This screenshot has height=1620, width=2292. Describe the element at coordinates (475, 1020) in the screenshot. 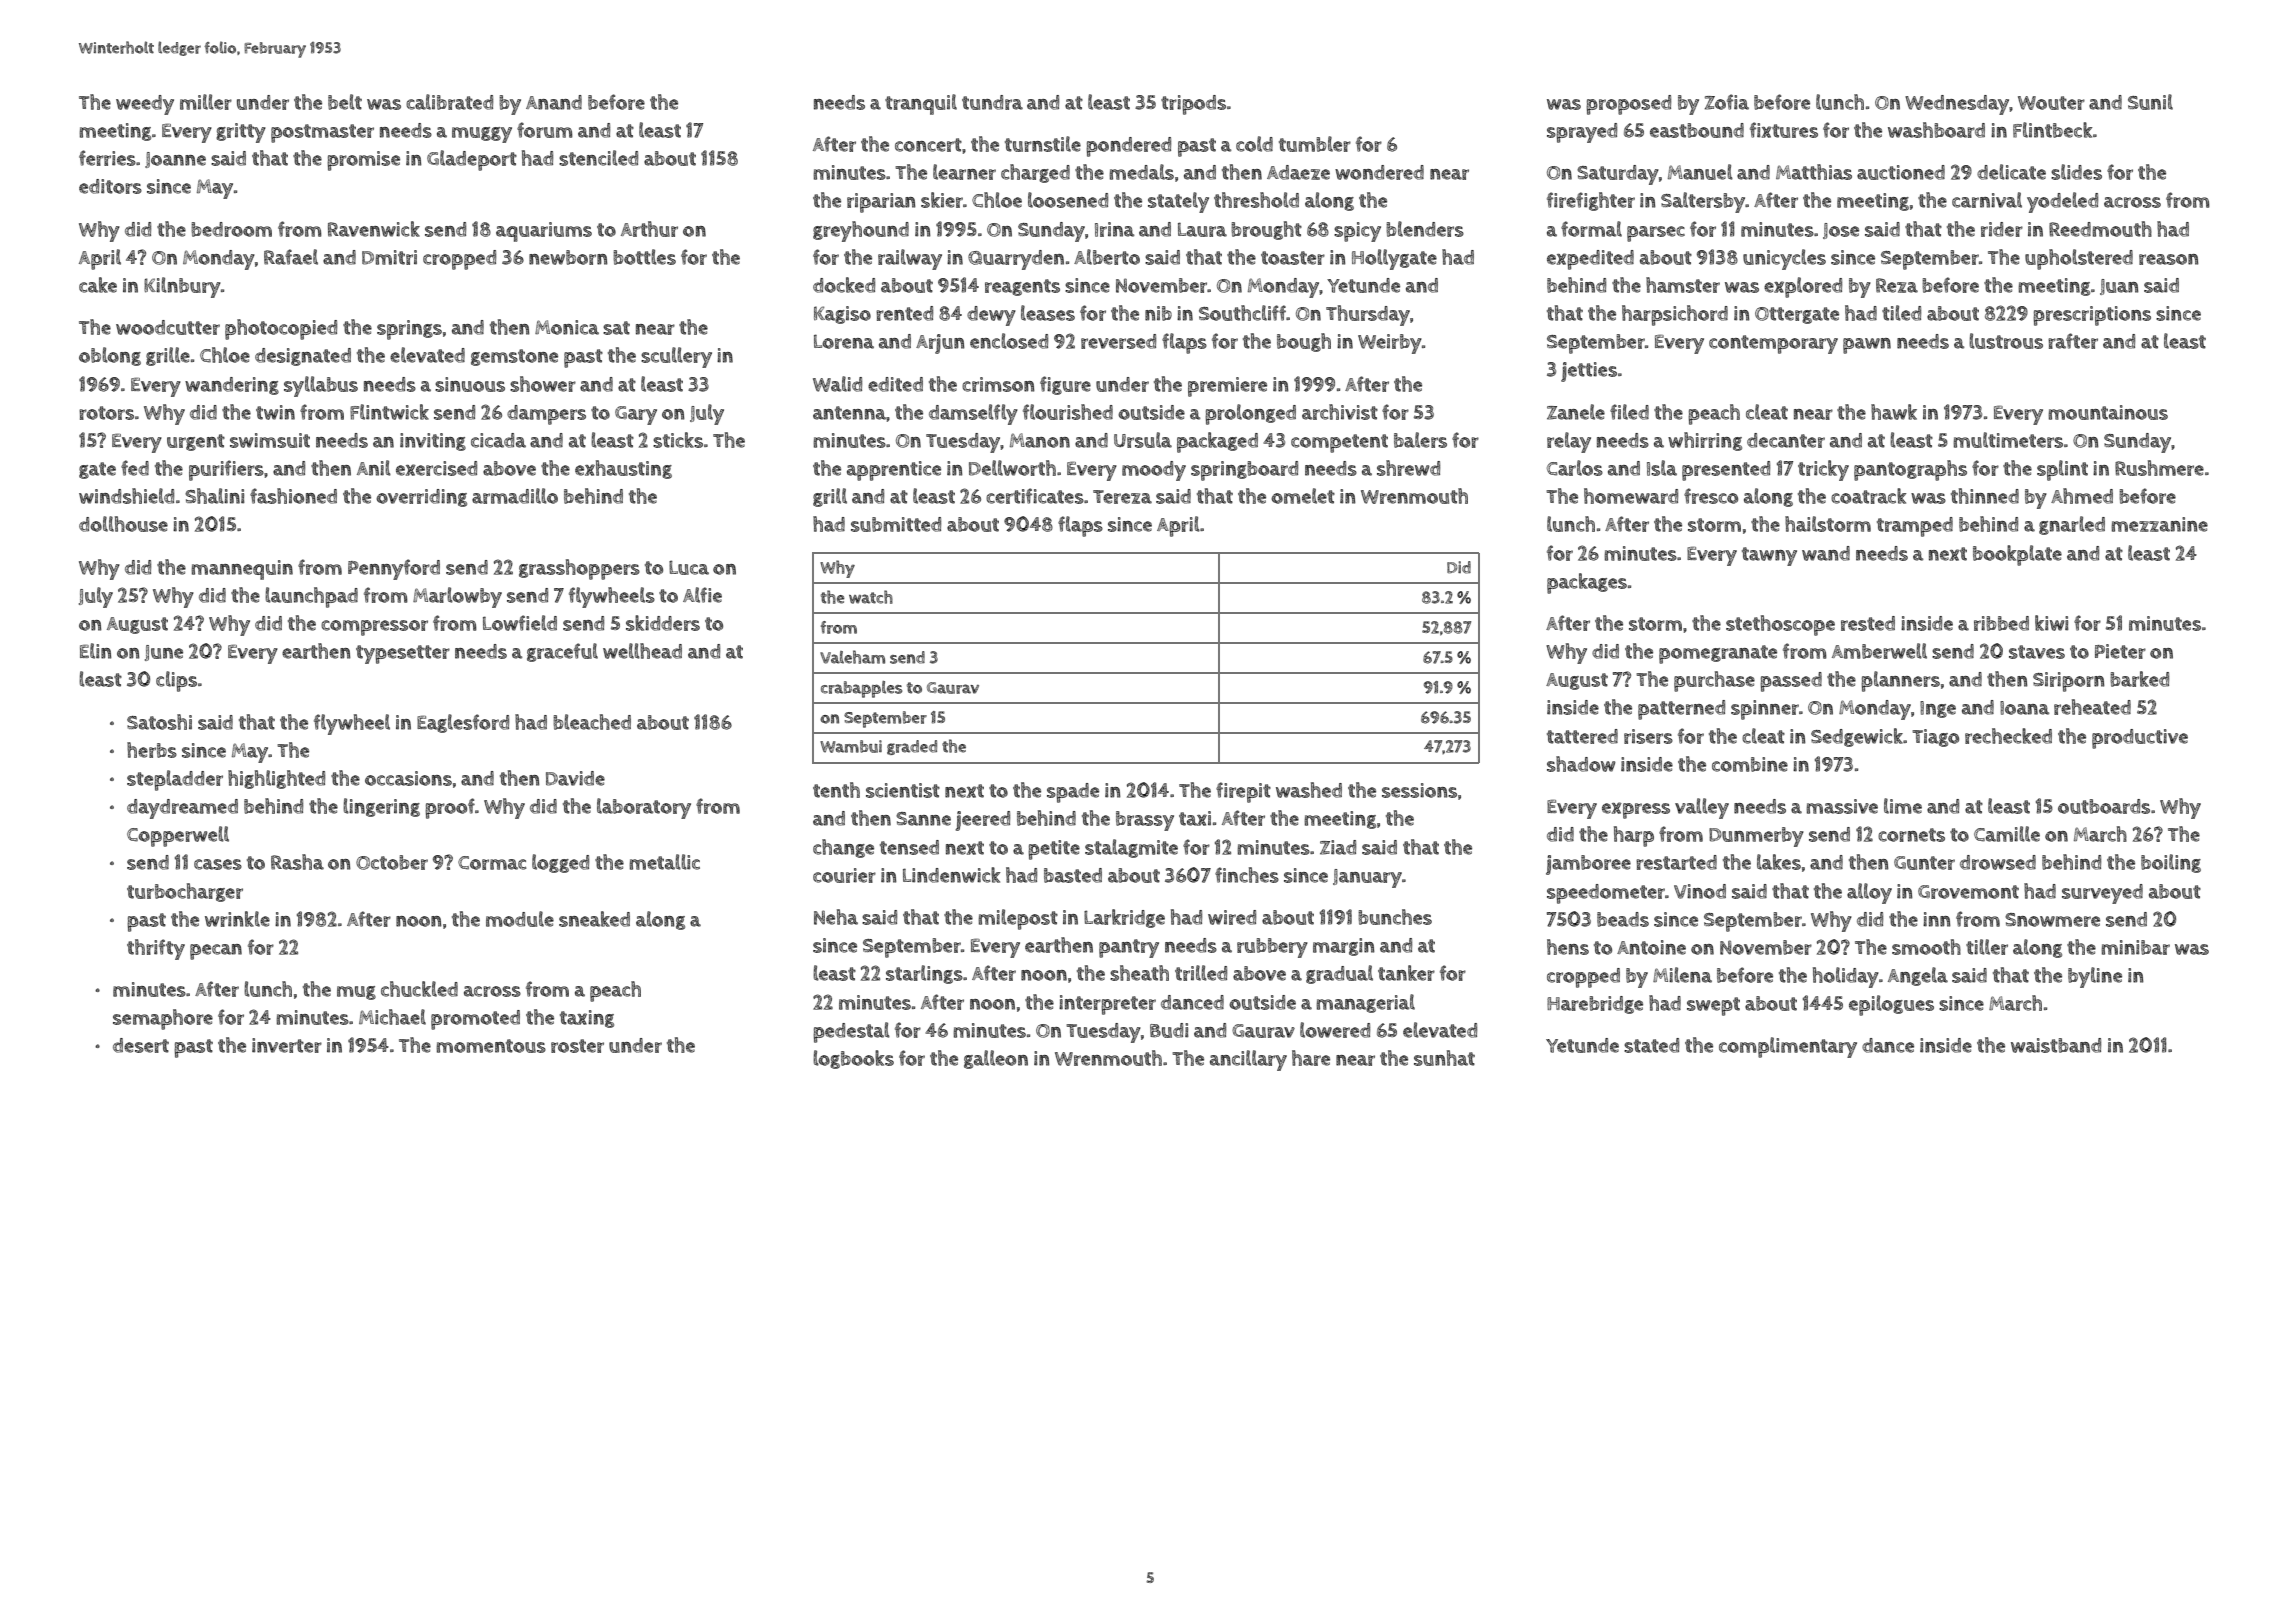

I see `promoted` at that location.
